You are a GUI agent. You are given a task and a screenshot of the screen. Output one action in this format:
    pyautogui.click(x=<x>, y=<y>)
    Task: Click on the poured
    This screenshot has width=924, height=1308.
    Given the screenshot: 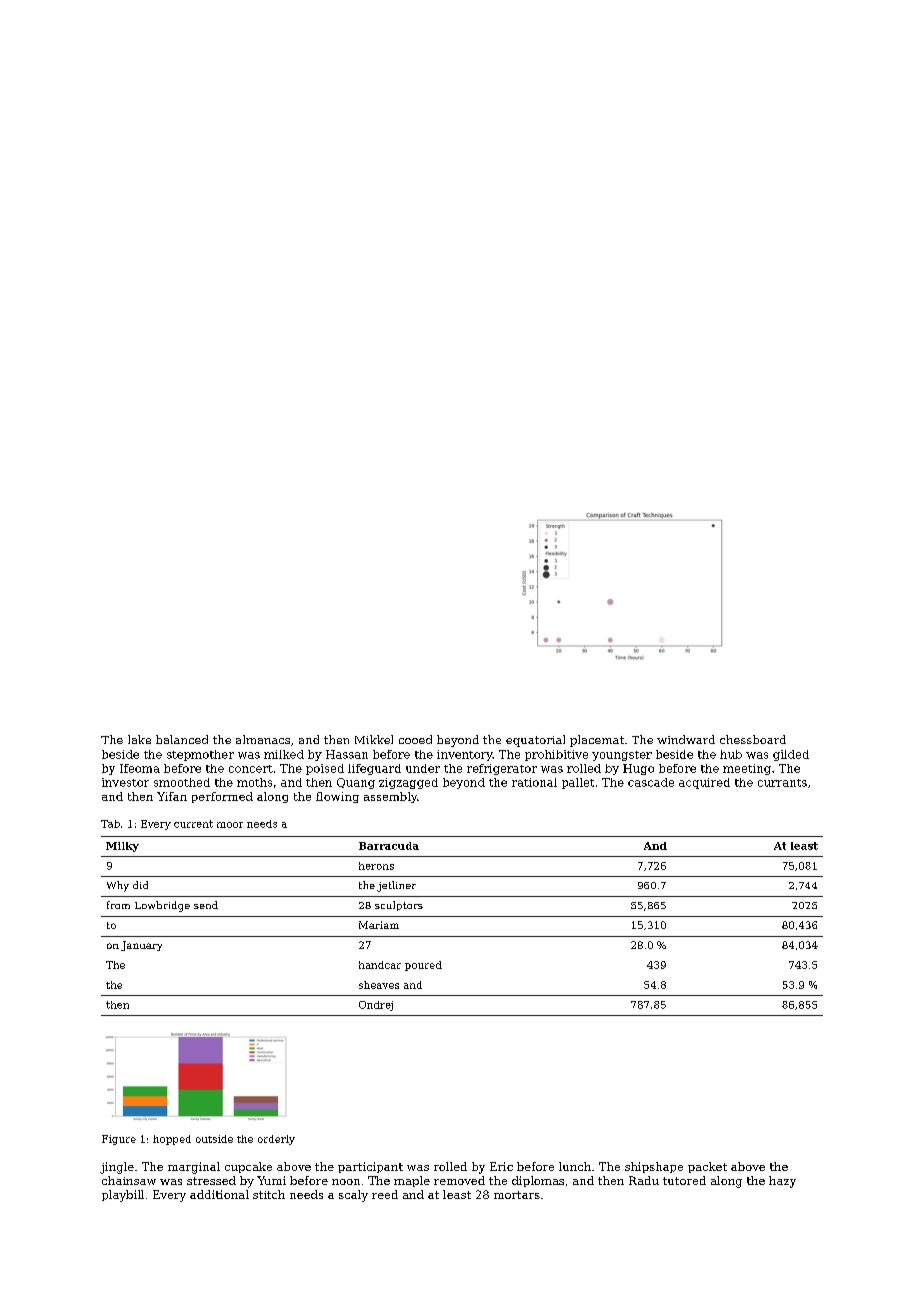 What is the action you would take?
    pyautogui.click(x=423, y=966)
